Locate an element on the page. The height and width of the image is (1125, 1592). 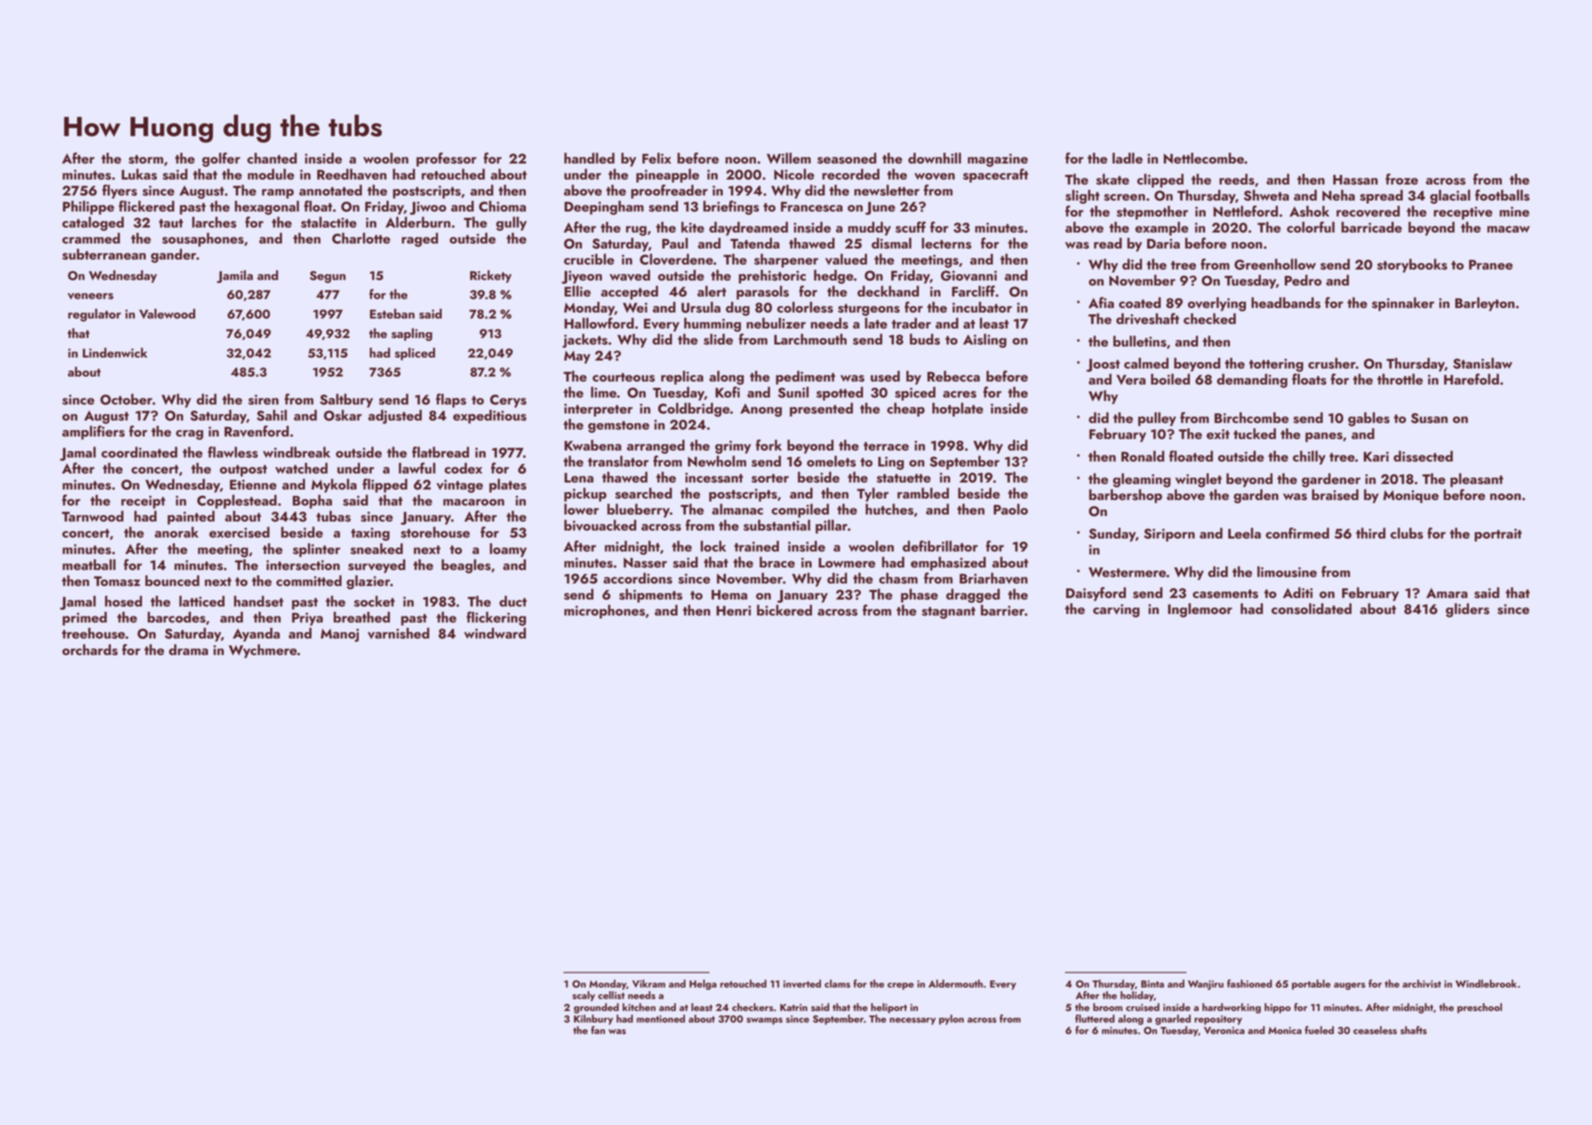
flickered is located at coordinates (146, 206).
